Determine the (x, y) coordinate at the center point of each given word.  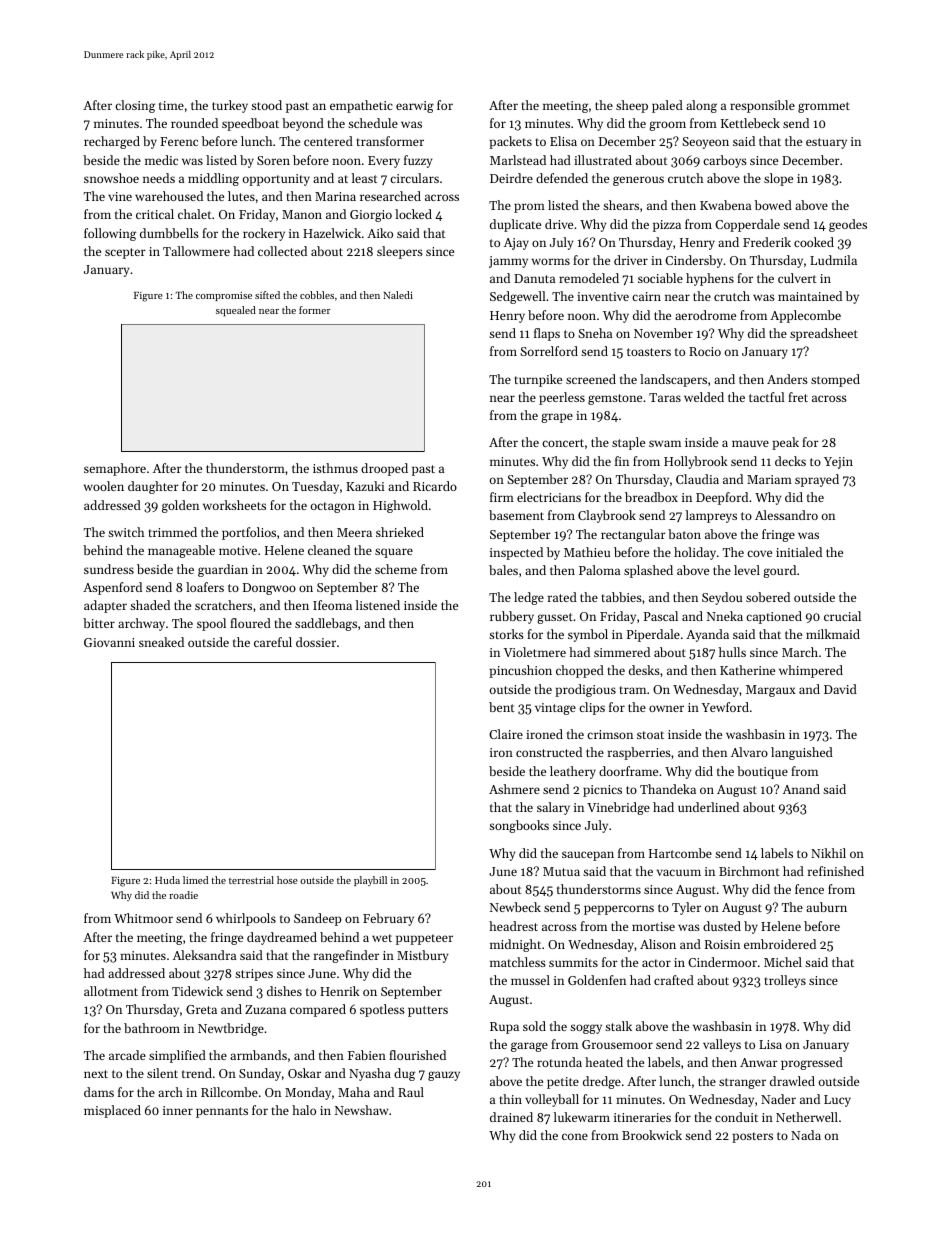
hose (287, 880)
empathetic (361, 106)
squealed (236, 311)
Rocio (705, 351)
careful (273, 642)
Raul (411, 1092)
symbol (588, 635)
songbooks (519, 826)
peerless (562, 398)
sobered (768, 597)
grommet (824, 107)
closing (135, 106)
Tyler (686, 908)
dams (99, 1092)
